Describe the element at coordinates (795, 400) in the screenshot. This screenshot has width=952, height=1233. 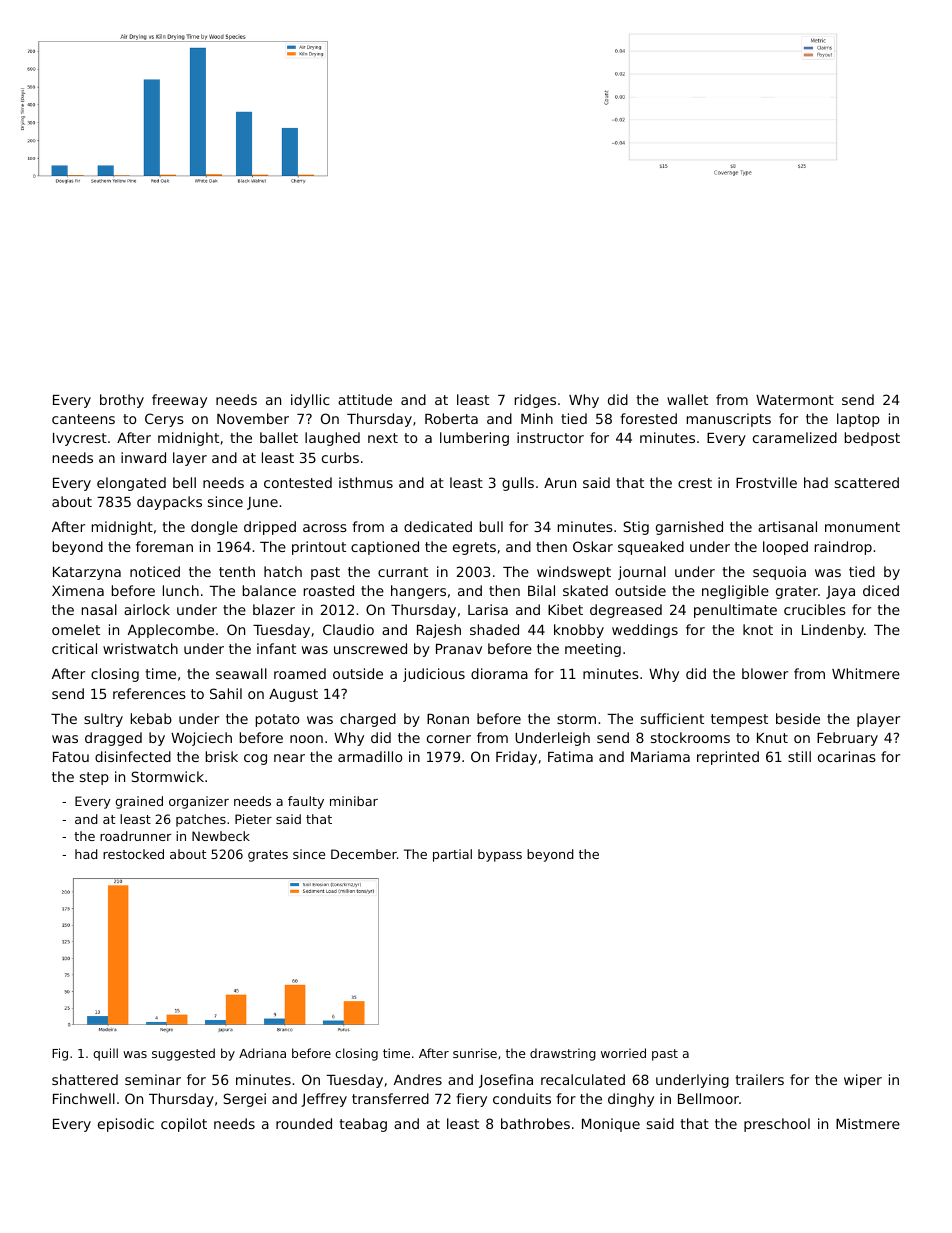
I see `Watermont` at that location.
